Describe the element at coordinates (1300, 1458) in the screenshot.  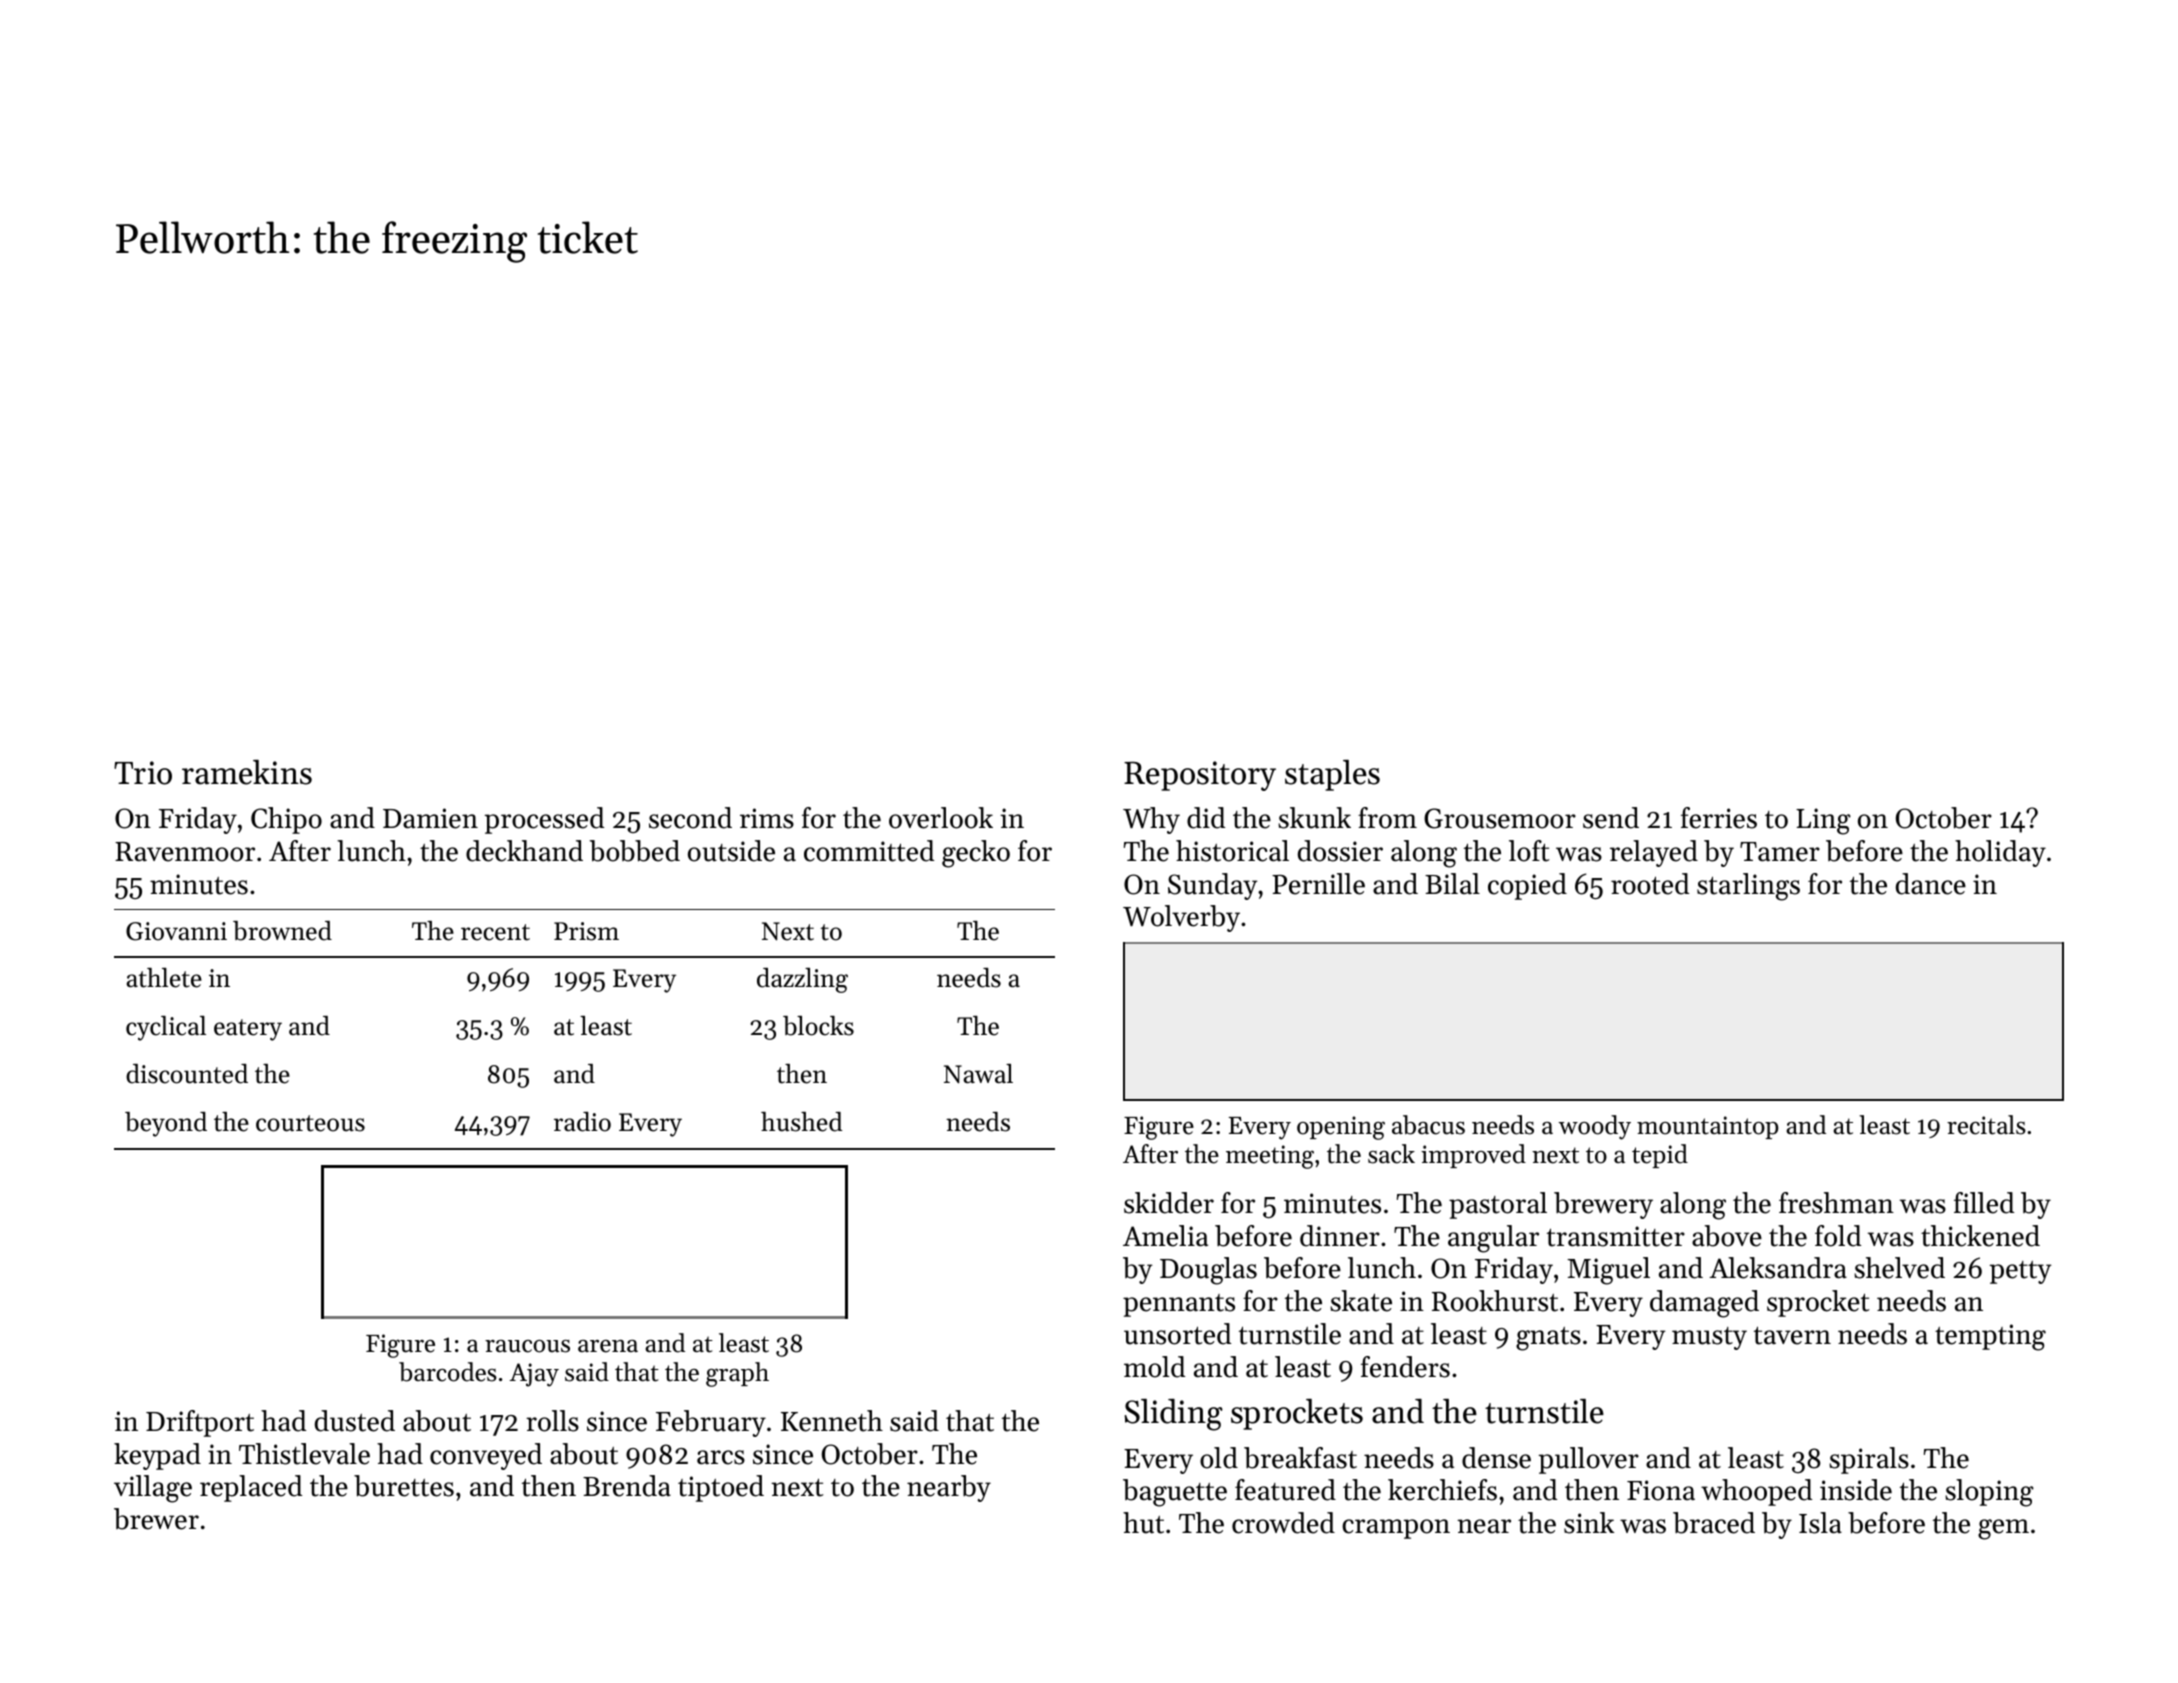
I see `breakfast` at that location.
